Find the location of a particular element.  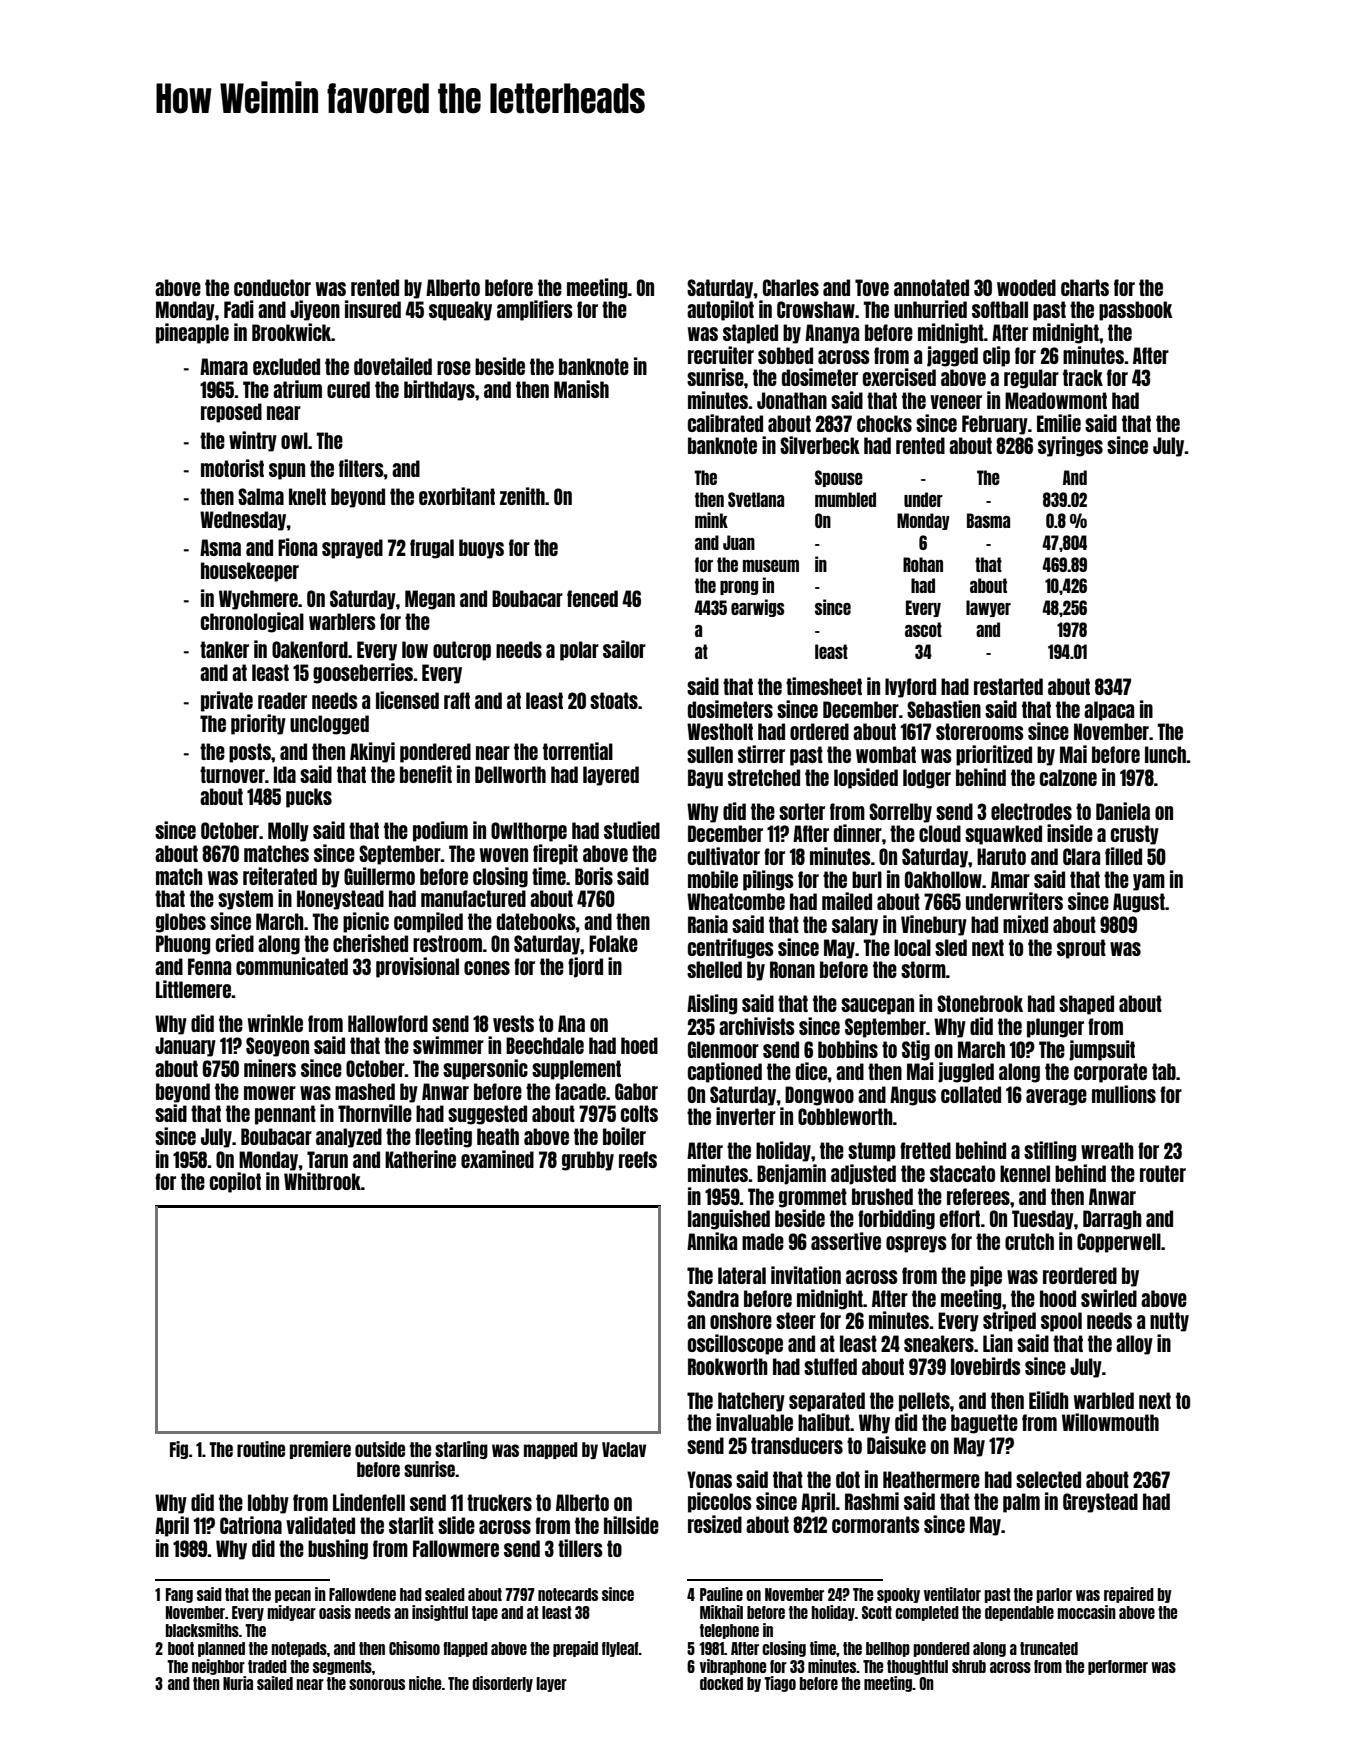

datebooks is located at coordinates (536, 921).
